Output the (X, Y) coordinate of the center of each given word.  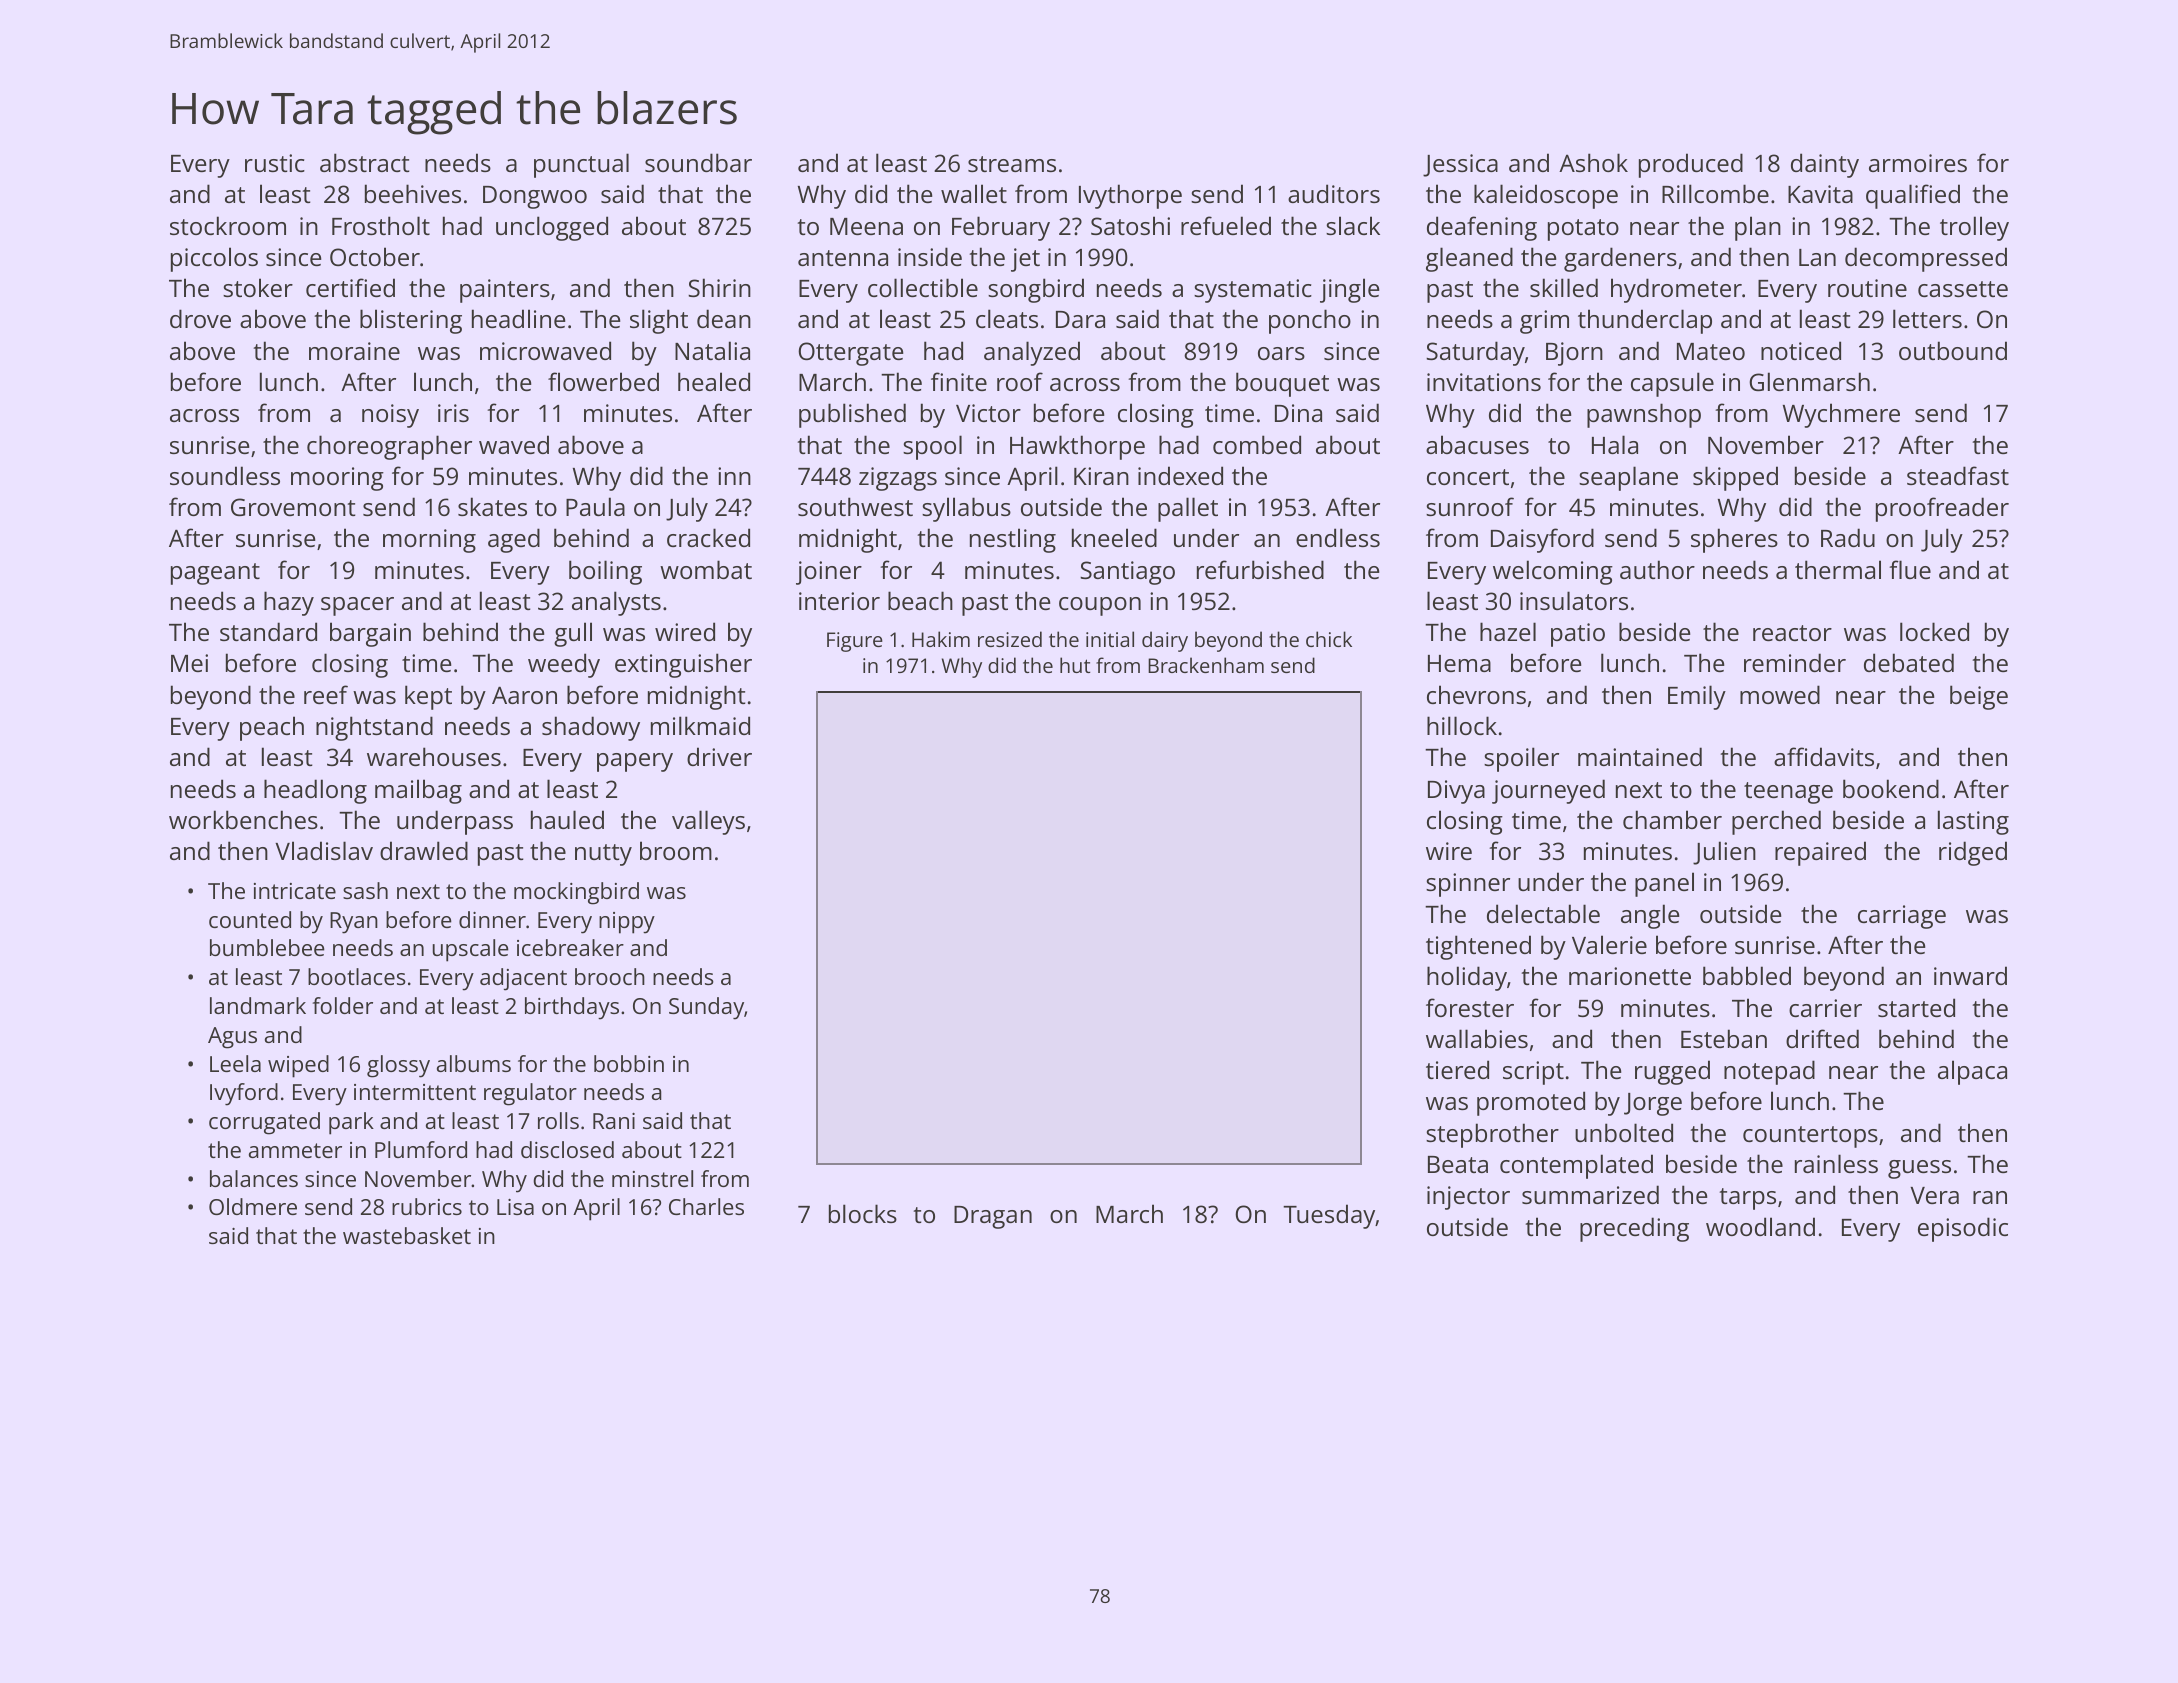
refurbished (1260, 569)
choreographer (389, 447)
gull (573, 634)
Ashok (1593, 162)
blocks (863, 1213)
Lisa (515, 1207)
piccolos (214, 259)
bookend (1891, 788)
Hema (1459, 663)
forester (1470, 1007)
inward (1970, 975)
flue (1910, 569)
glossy (398, 1066)
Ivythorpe (1130, 196)
